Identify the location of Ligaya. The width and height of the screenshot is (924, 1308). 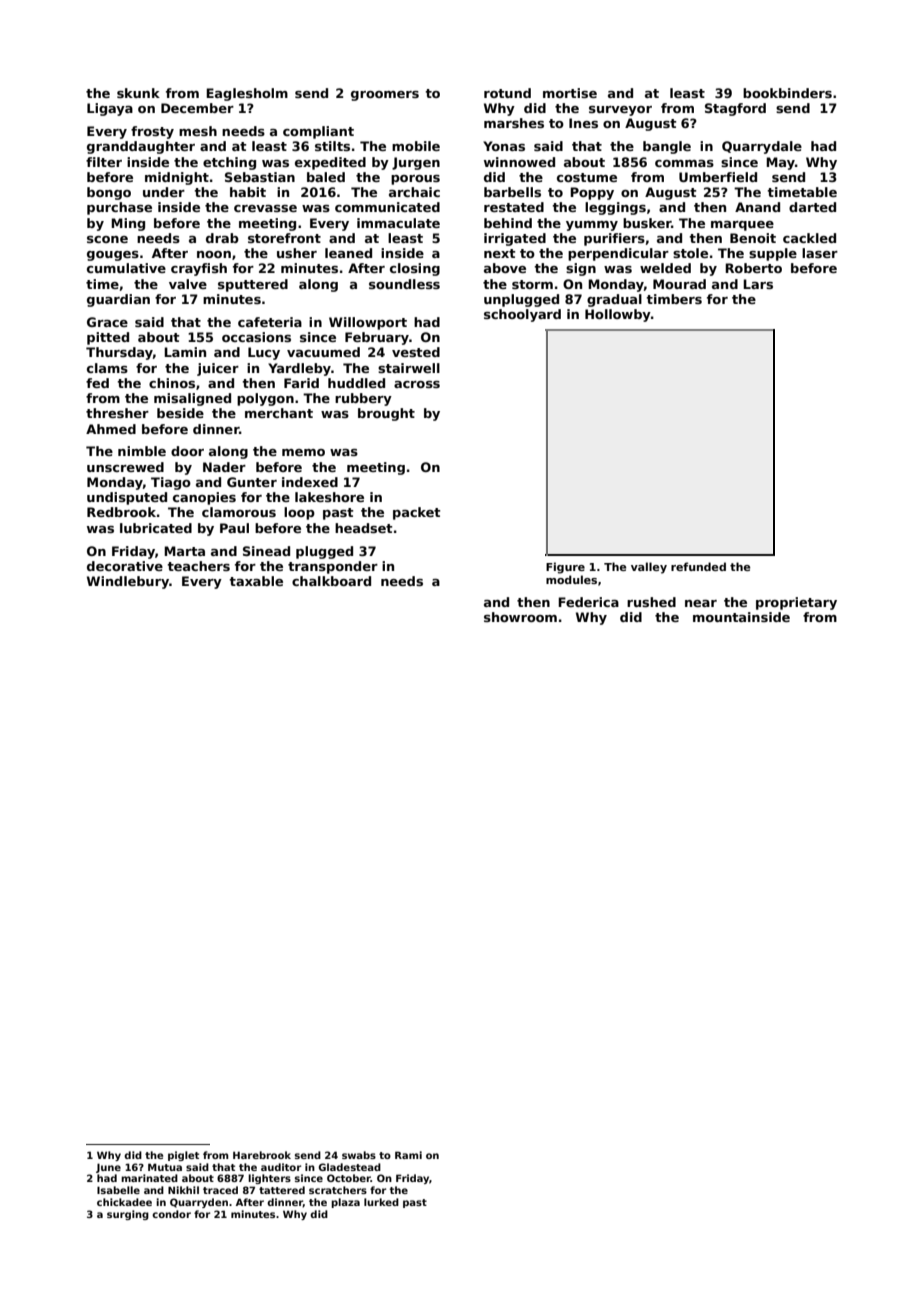
(110, 109).
